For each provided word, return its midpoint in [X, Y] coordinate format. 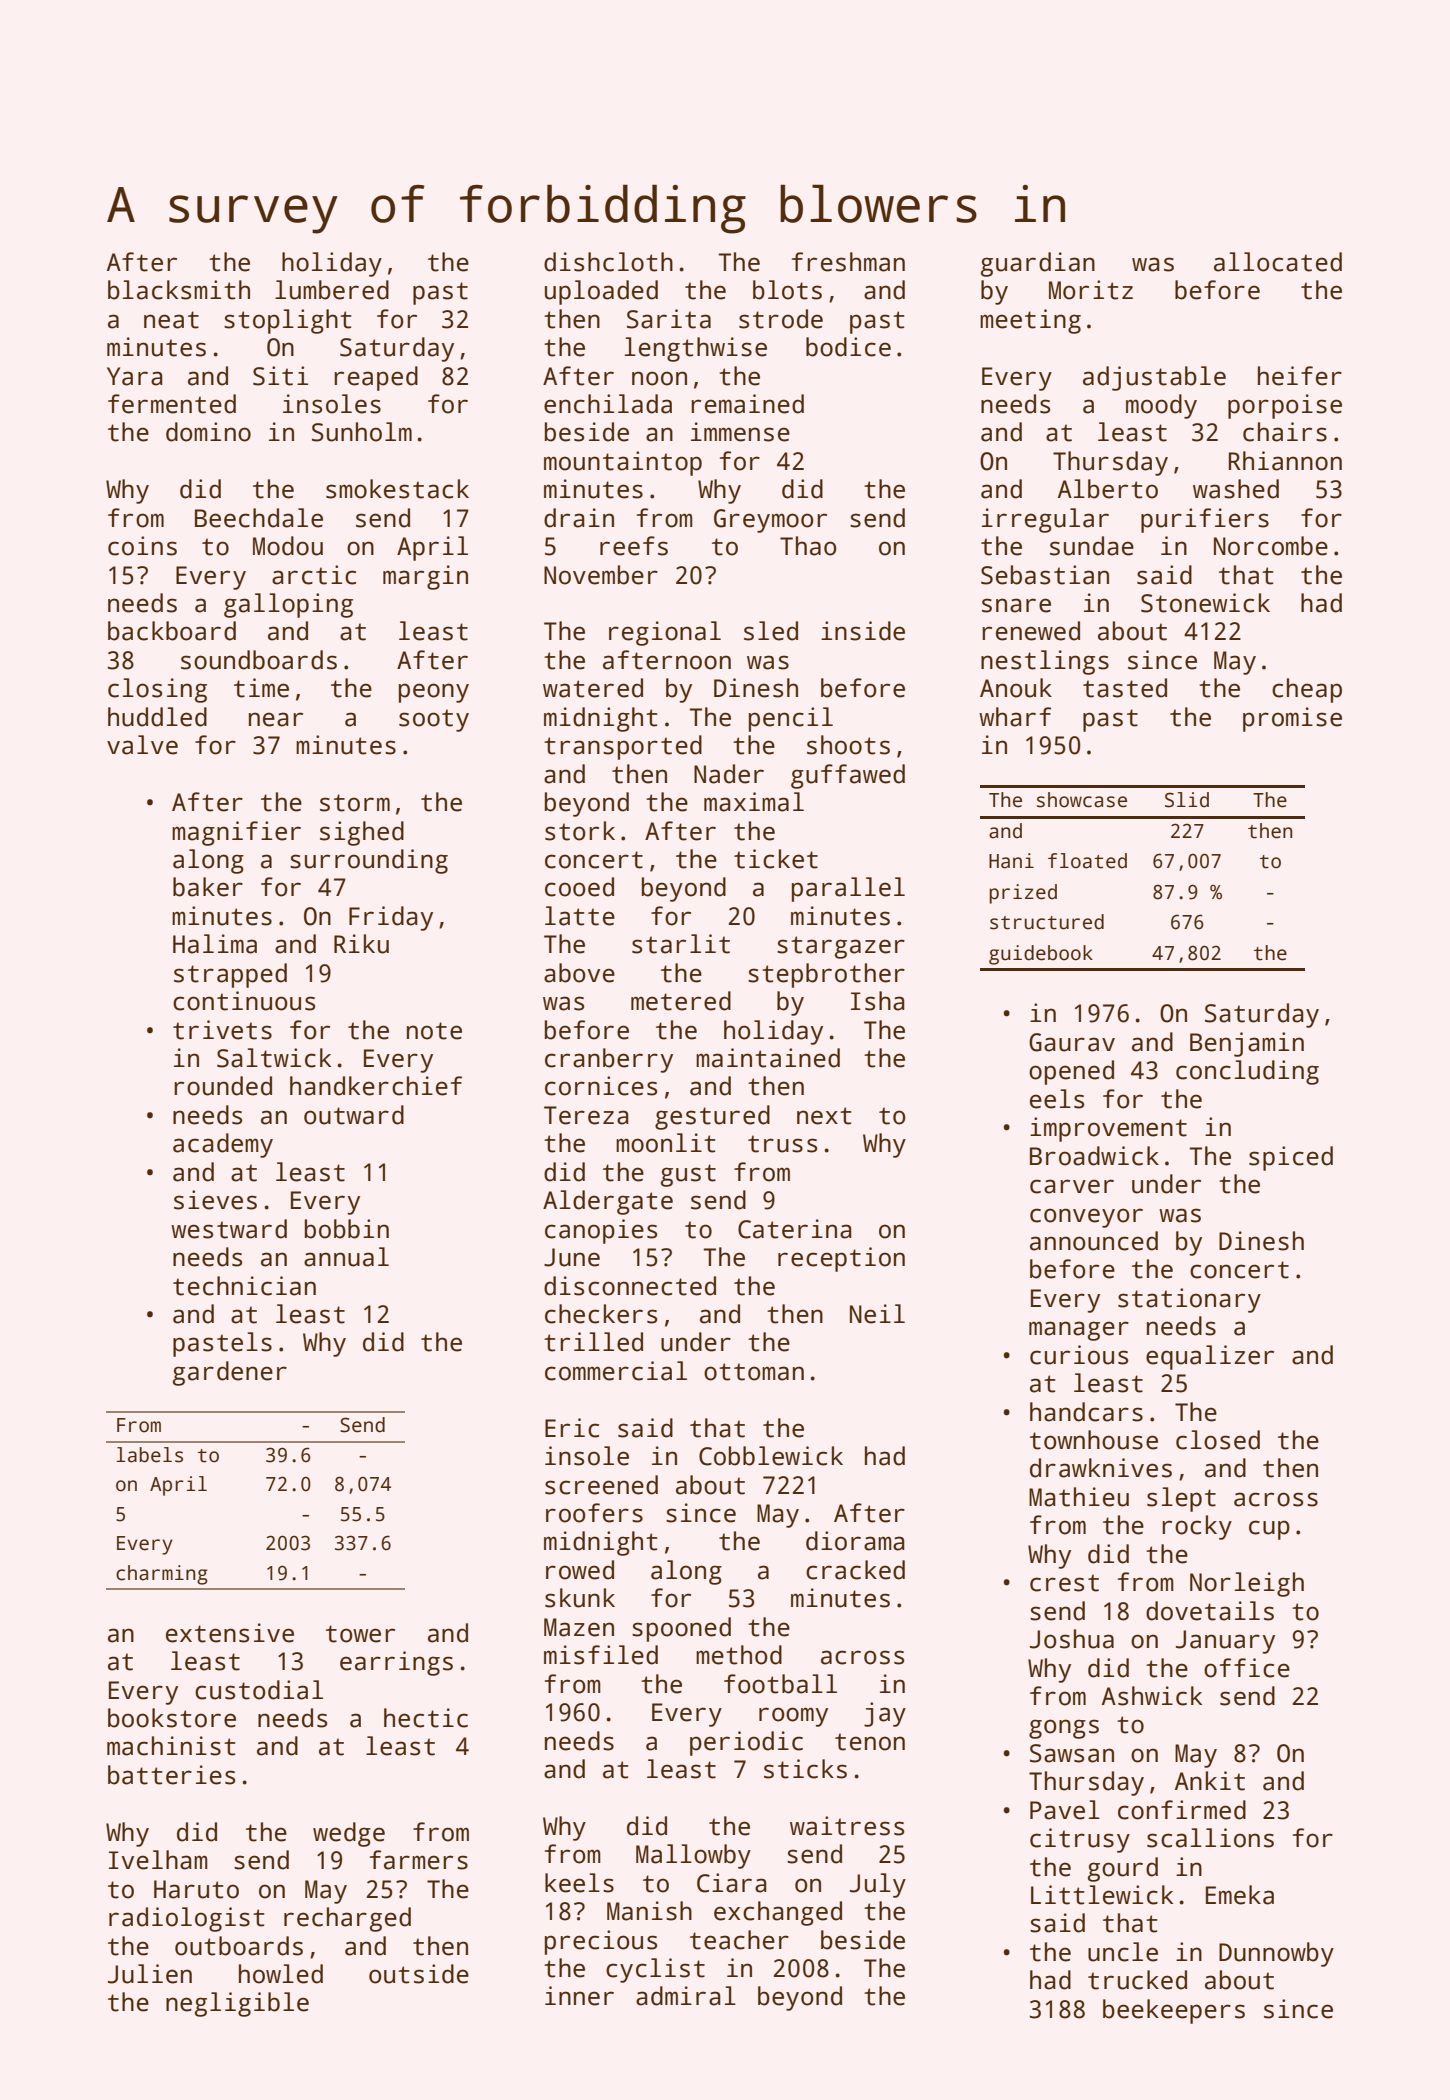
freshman [848, 262]
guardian [1038, 264]
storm [355, 803]
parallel [848, 889]
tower [360, 1634]
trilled [593, 1342]
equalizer [1210, 1357]
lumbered [332, 290]
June [572, 1257]
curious [1079, 1355]
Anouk [1016, 688]
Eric [572, 1428]
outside [419, 1974]
